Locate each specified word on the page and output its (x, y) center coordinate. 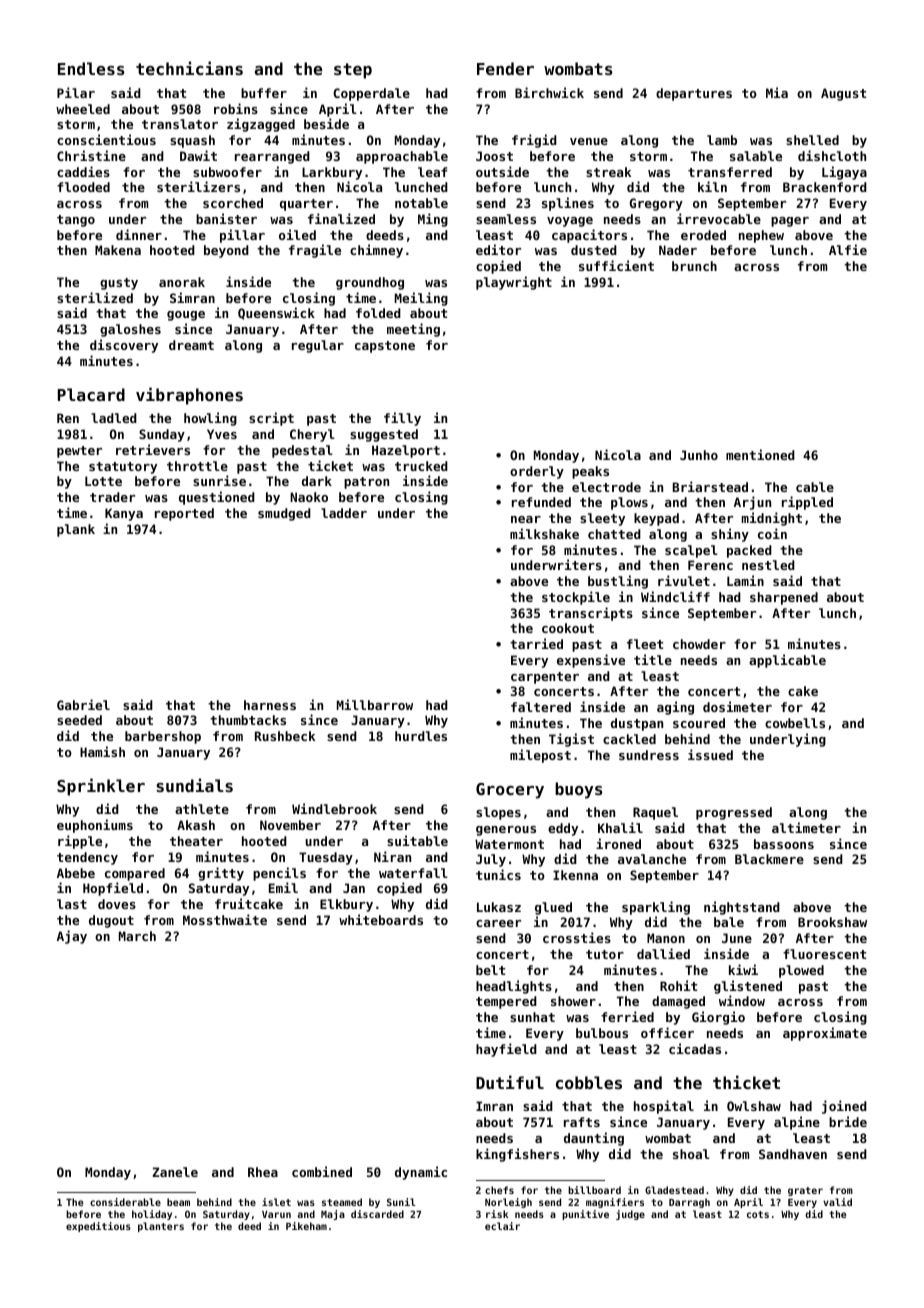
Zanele (175, 1172)
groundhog (370, 283)
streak (608, 172)
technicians (189, 68)
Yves (222, 434)
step (353, 71)
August (843, 94)
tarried (536, 643)
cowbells (795, 723)
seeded (79, 720)
